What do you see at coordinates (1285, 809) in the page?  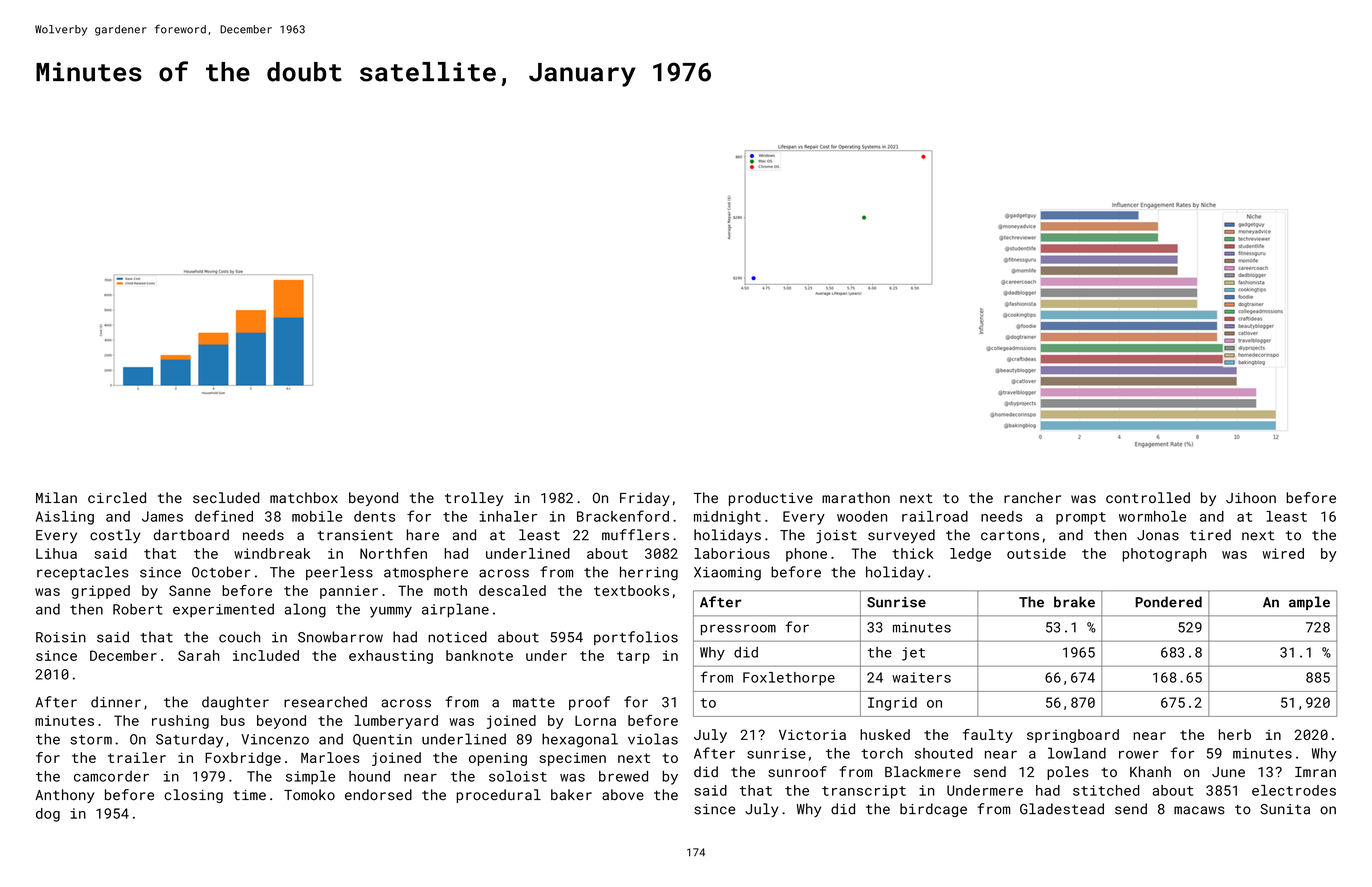 I see `Sunita` at bounding box center [1285, 809].
